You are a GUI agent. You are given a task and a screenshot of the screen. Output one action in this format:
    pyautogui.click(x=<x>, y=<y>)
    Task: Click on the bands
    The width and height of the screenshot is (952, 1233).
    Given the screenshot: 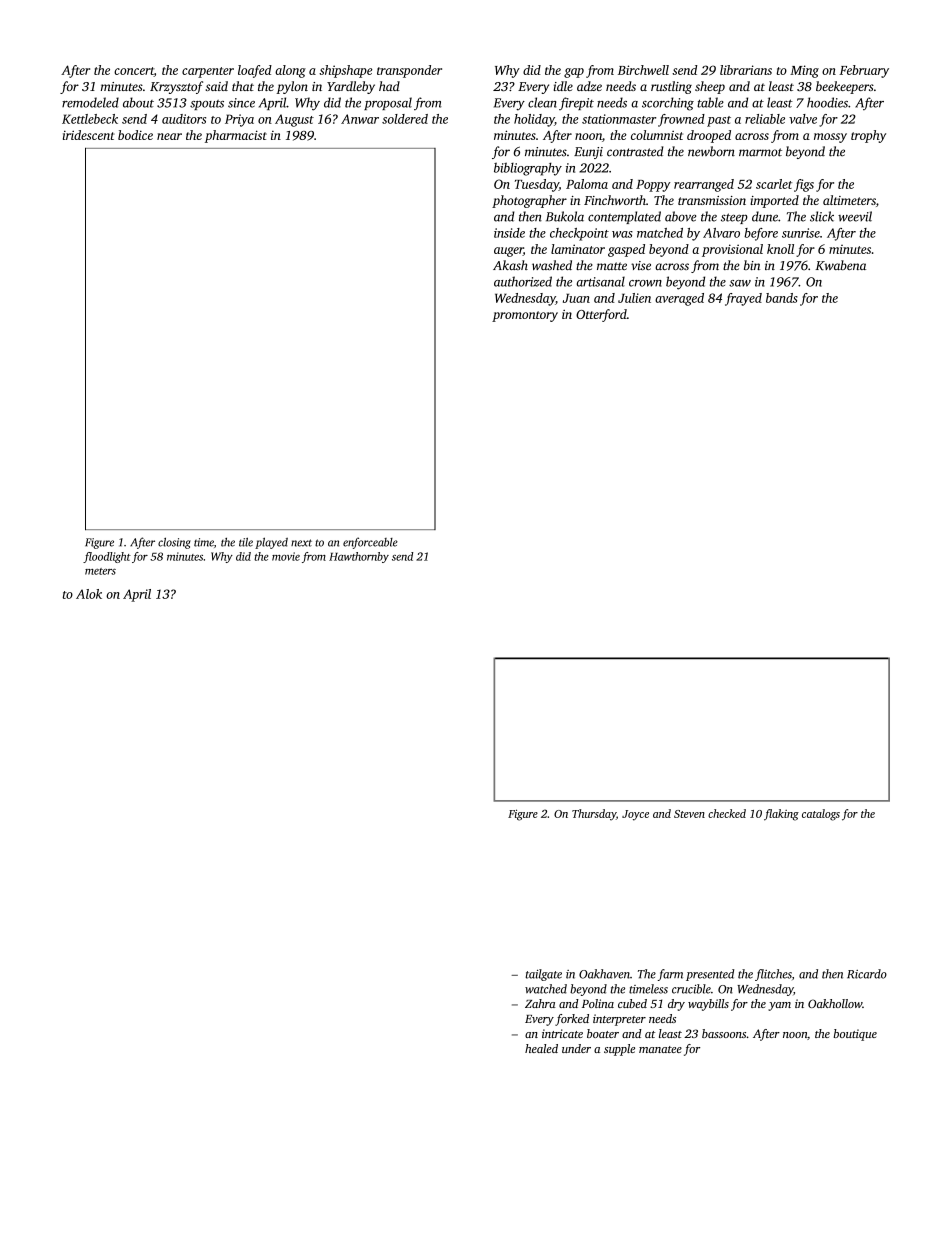 What is the action you would take?
    pyautogui.click(x=782, y=298)
